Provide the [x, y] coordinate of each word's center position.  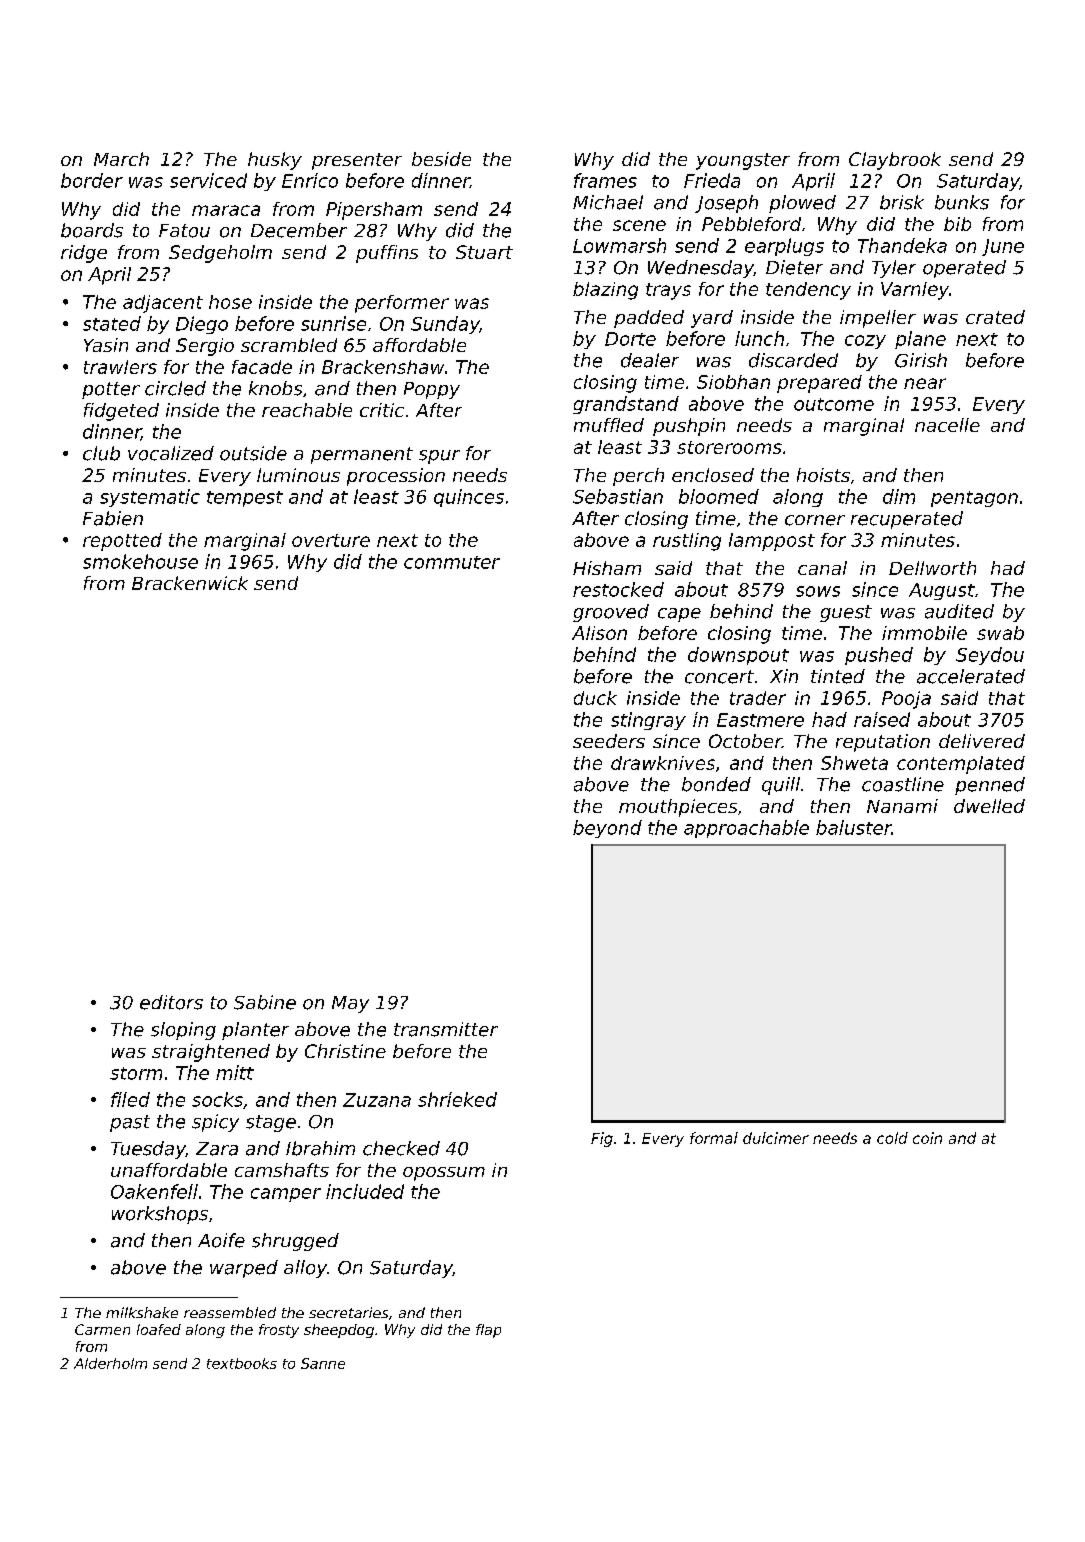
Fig [602, 1139]
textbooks [242, 1363]
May [350, 1004]
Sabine [265, 1002]
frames [605, 180]
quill [781, 786]
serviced [208, 180]
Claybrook [895, 161]
